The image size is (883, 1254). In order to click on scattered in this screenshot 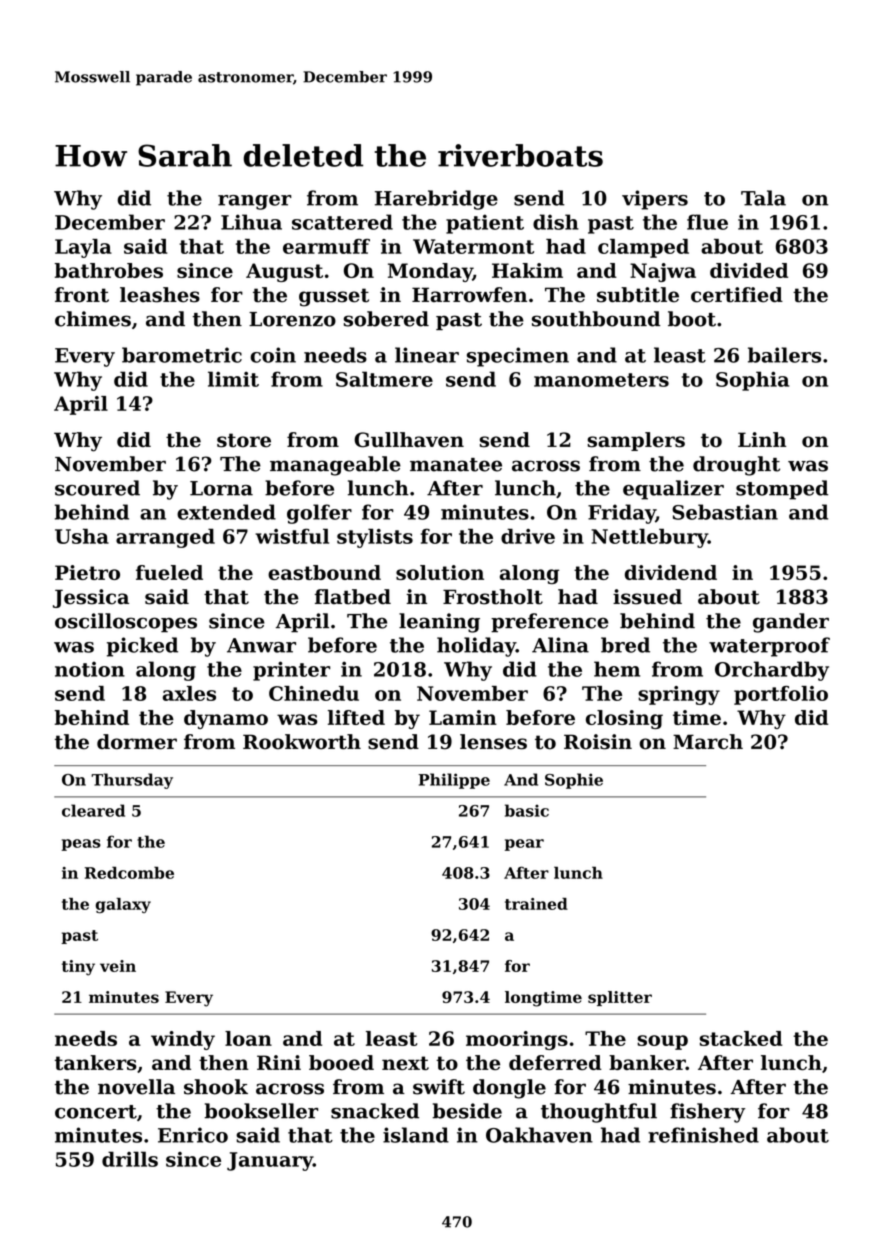, I will do `click(342, 222)`.
